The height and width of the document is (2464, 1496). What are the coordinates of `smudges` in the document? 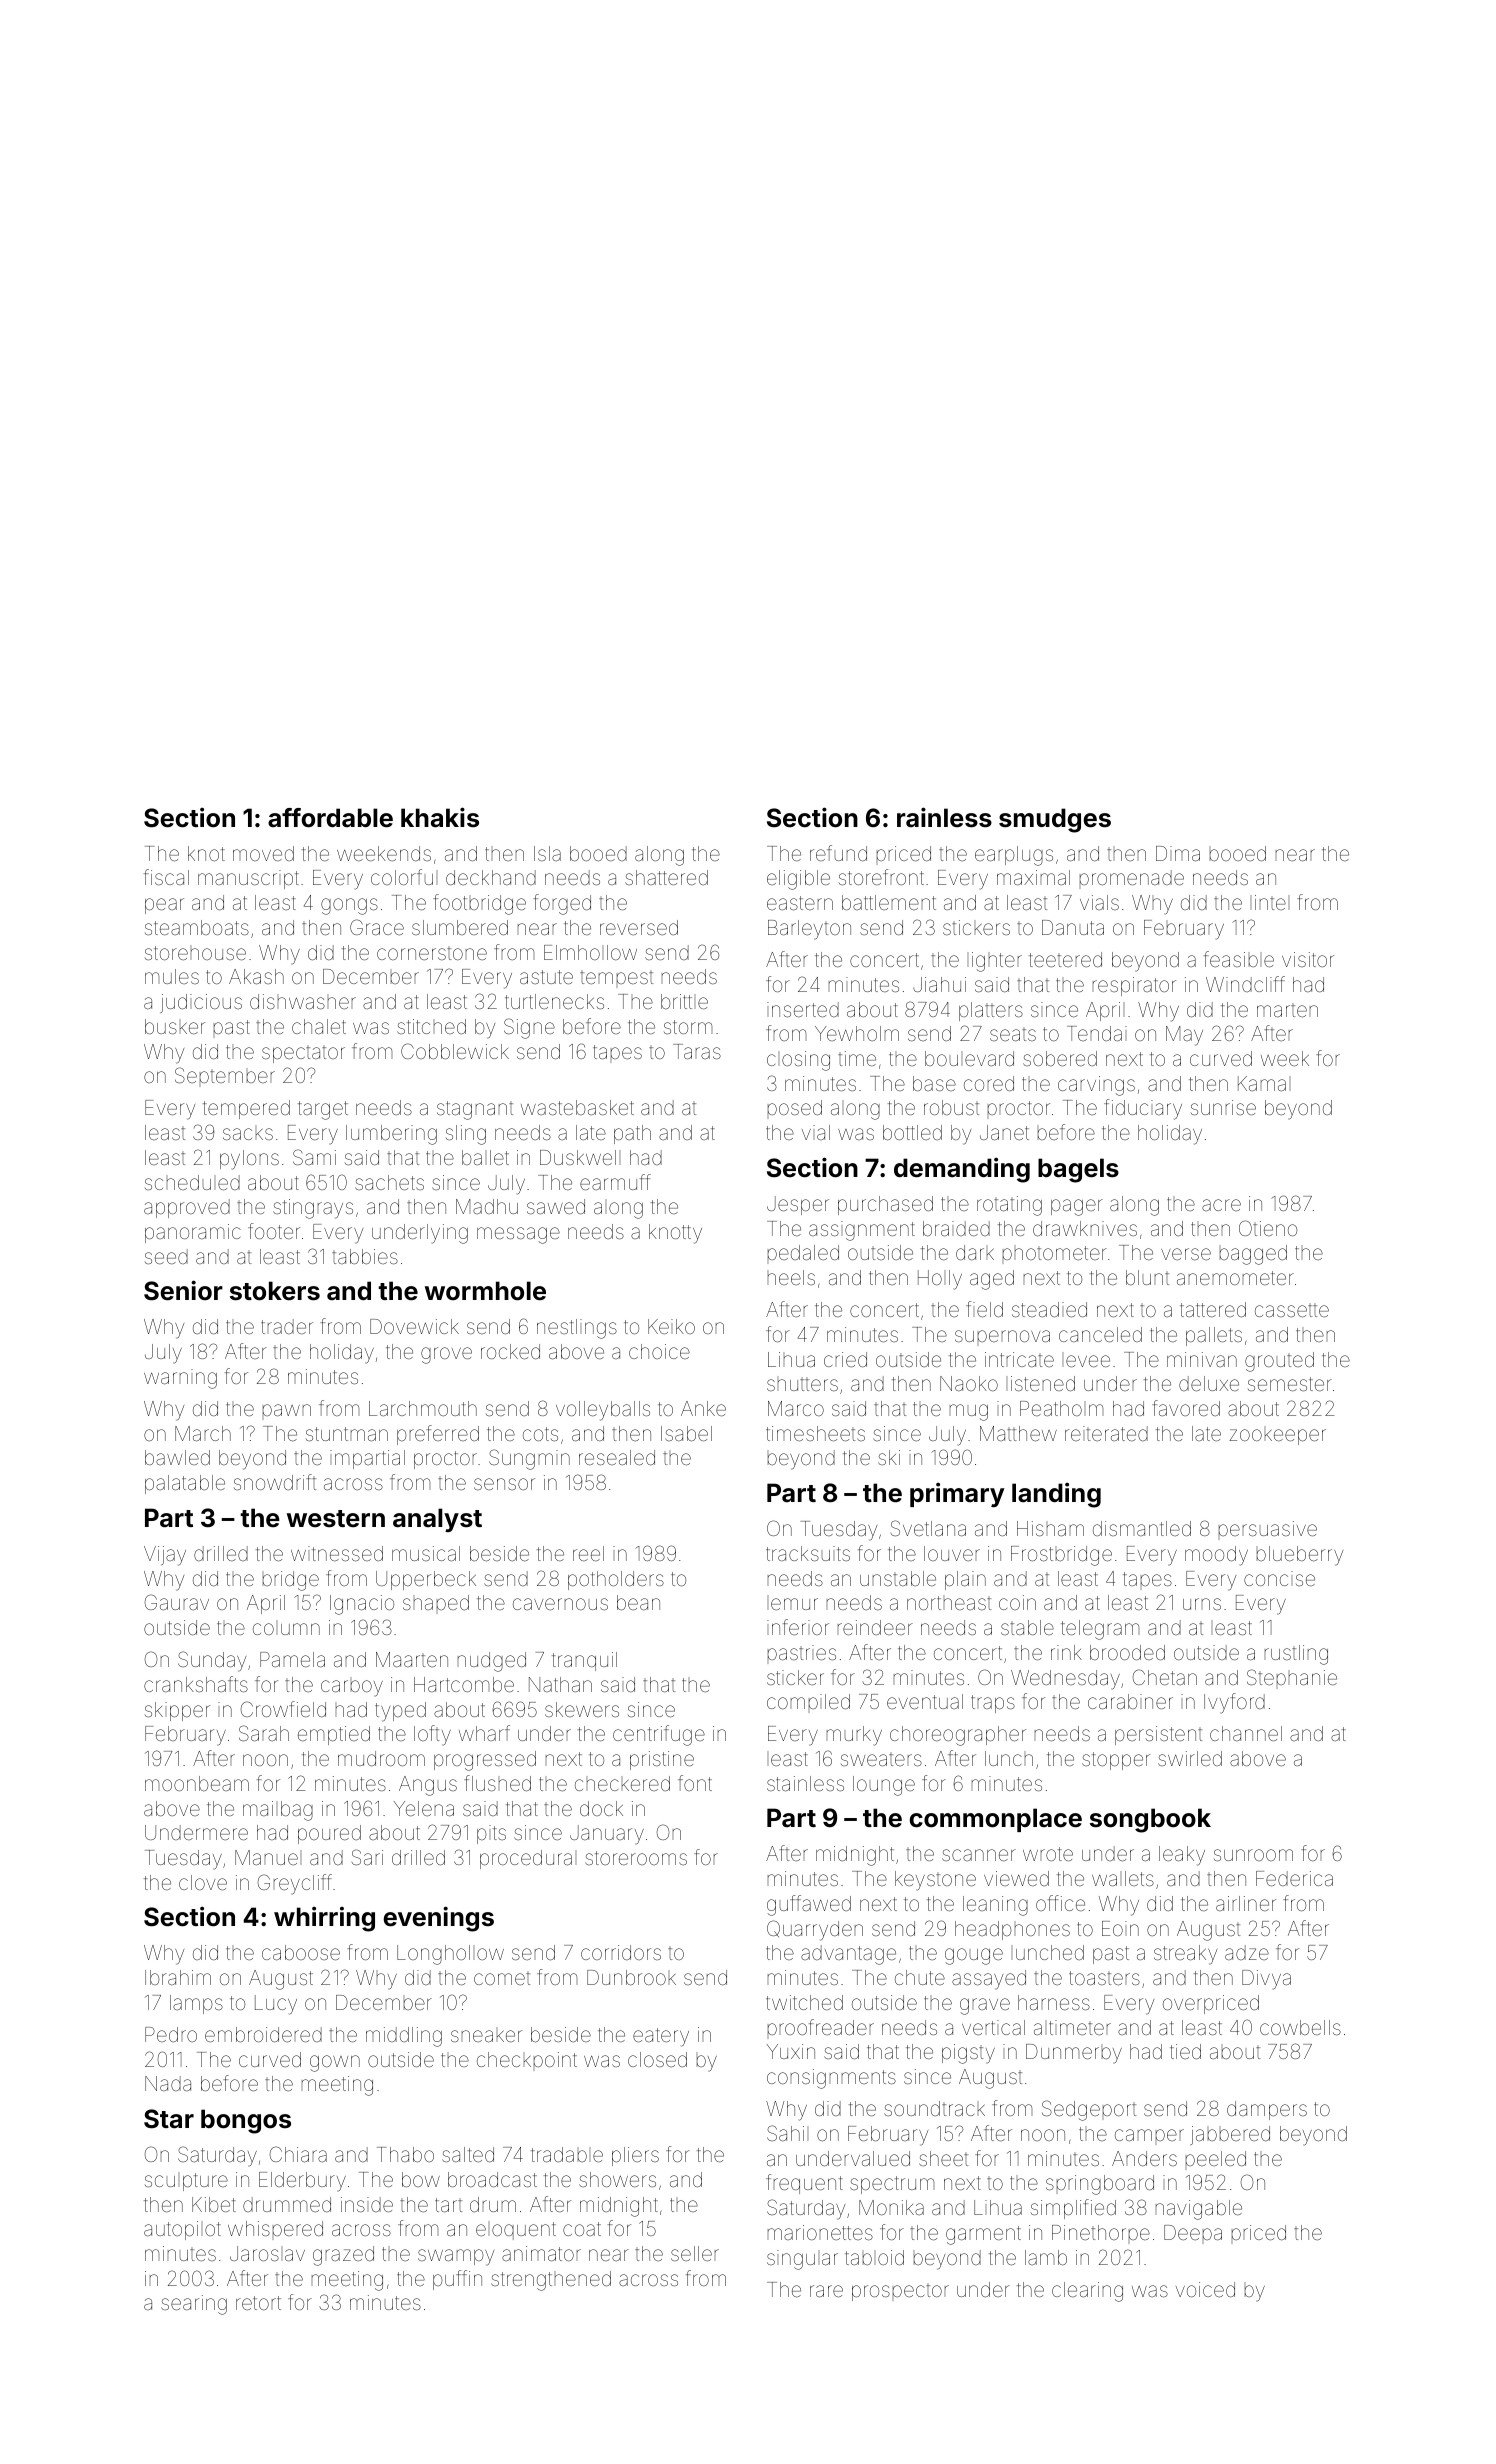 It's located at (1055, 820).
